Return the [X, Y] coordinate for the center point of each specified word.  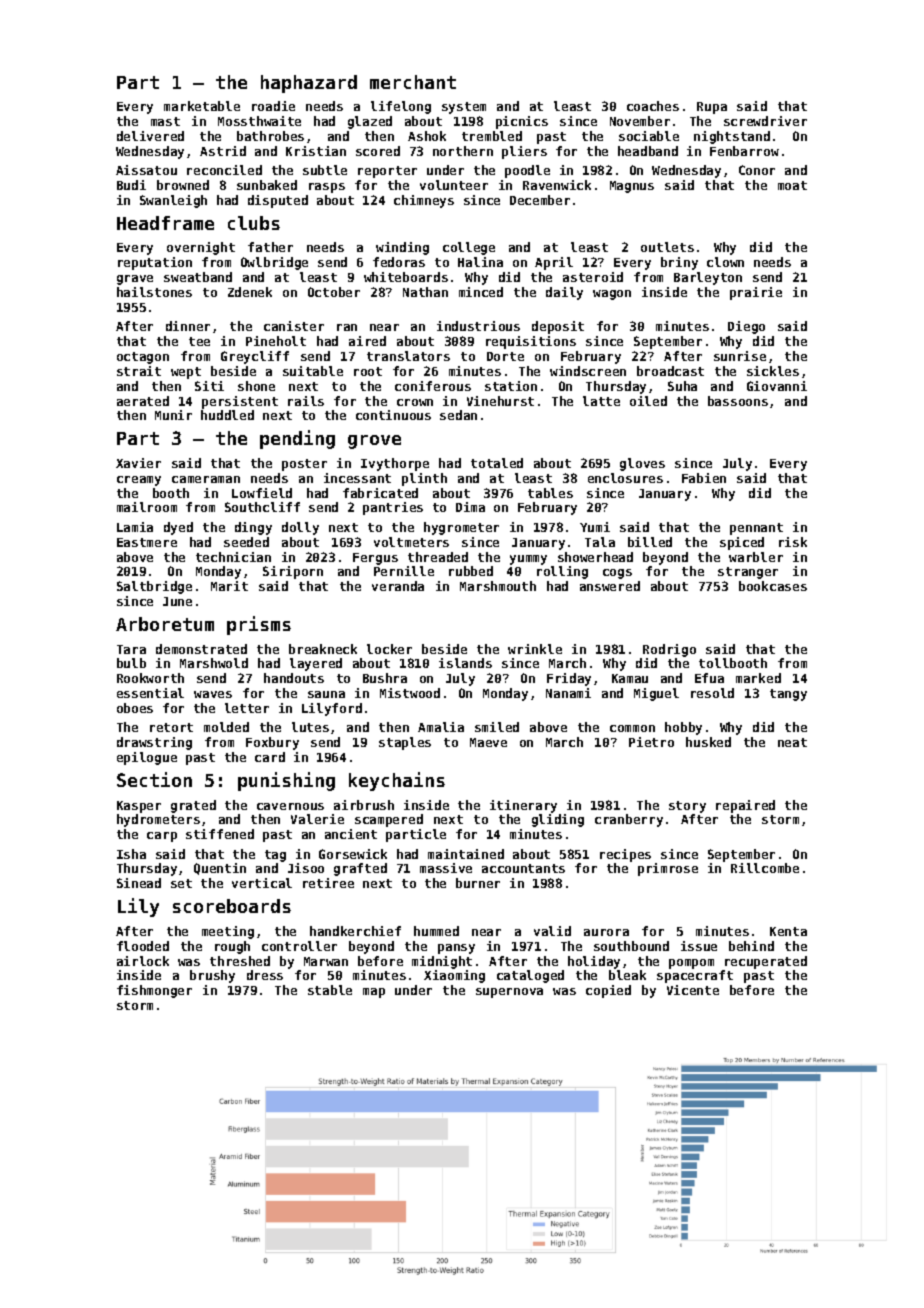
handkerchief [355, 931]
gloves [642, 464]
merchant [413, 82]
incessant [357, 478]
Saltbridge [154, 587]
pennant [756, 529]
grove [374, 442]
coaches [653, 106]
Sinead [139, 883]
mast [165, 121]
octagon [143, 358]
